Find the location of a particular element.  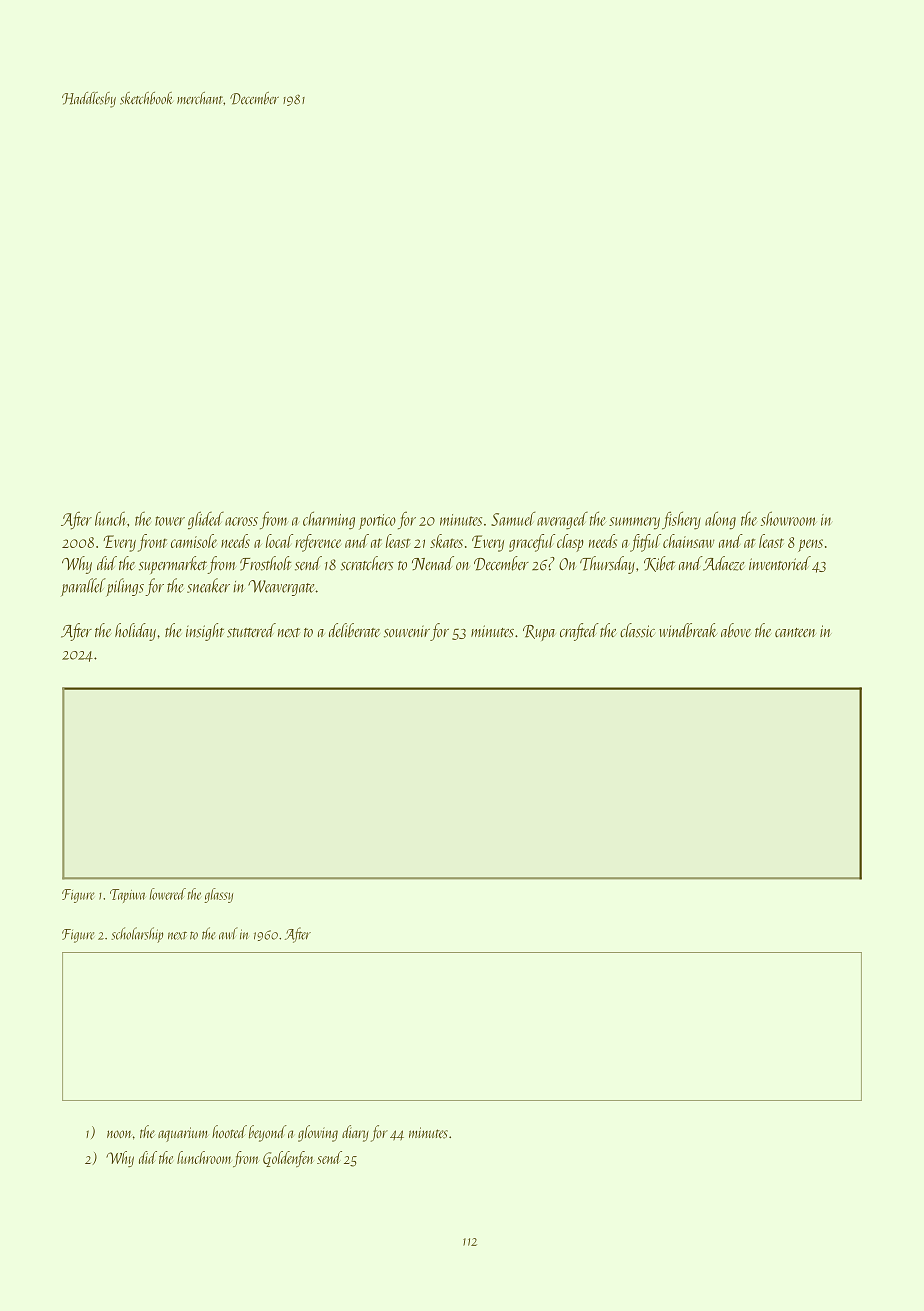

Rupa is located at coordinates (539, 633).
